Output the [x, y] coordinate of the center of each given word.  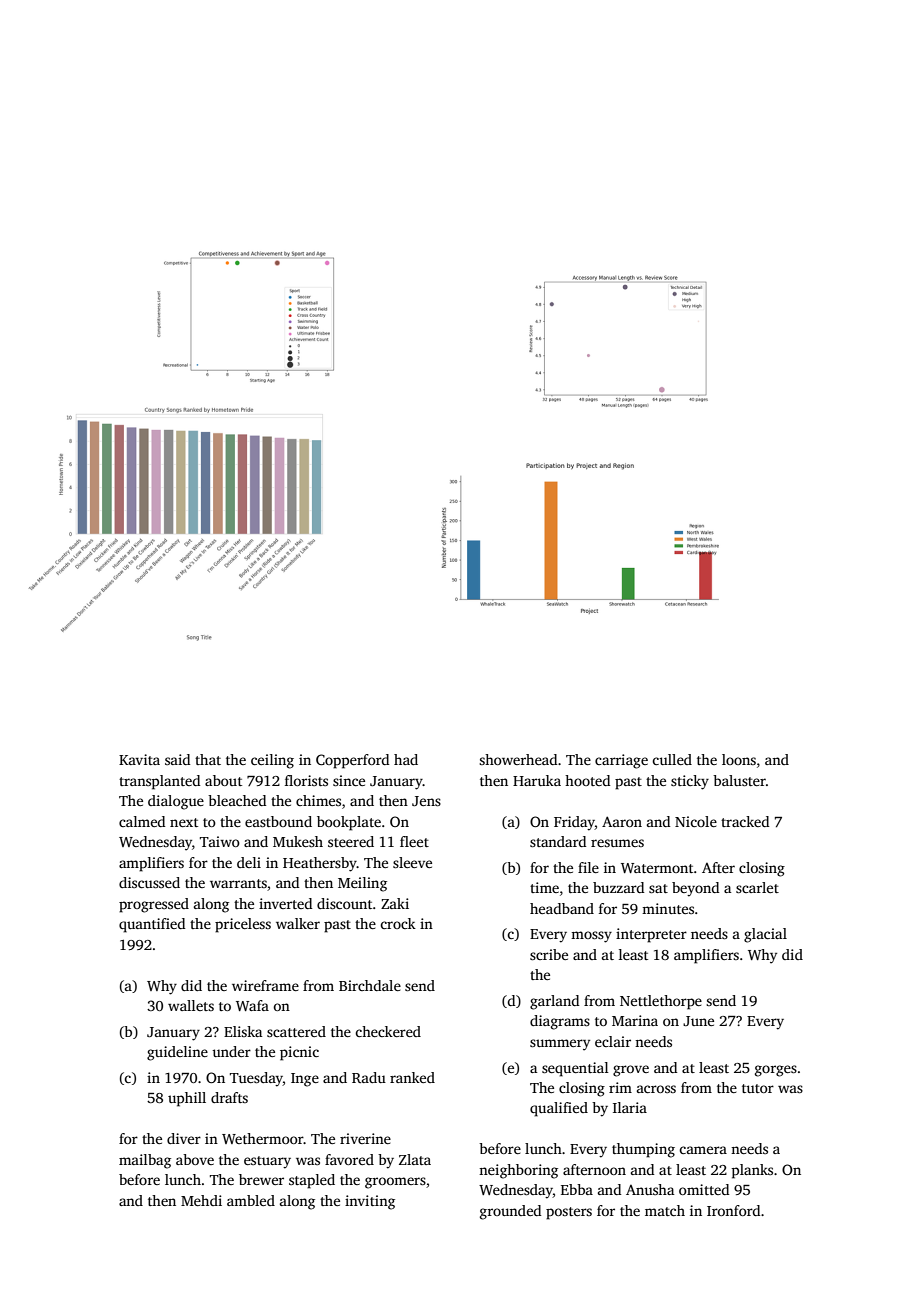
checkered [388, 1031]
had [406, 759]
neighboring [518, 1171]
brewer [261, 1179]
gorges [776, 1071]
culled [672, 759]
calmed [142, 821]
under [231, 1051]
